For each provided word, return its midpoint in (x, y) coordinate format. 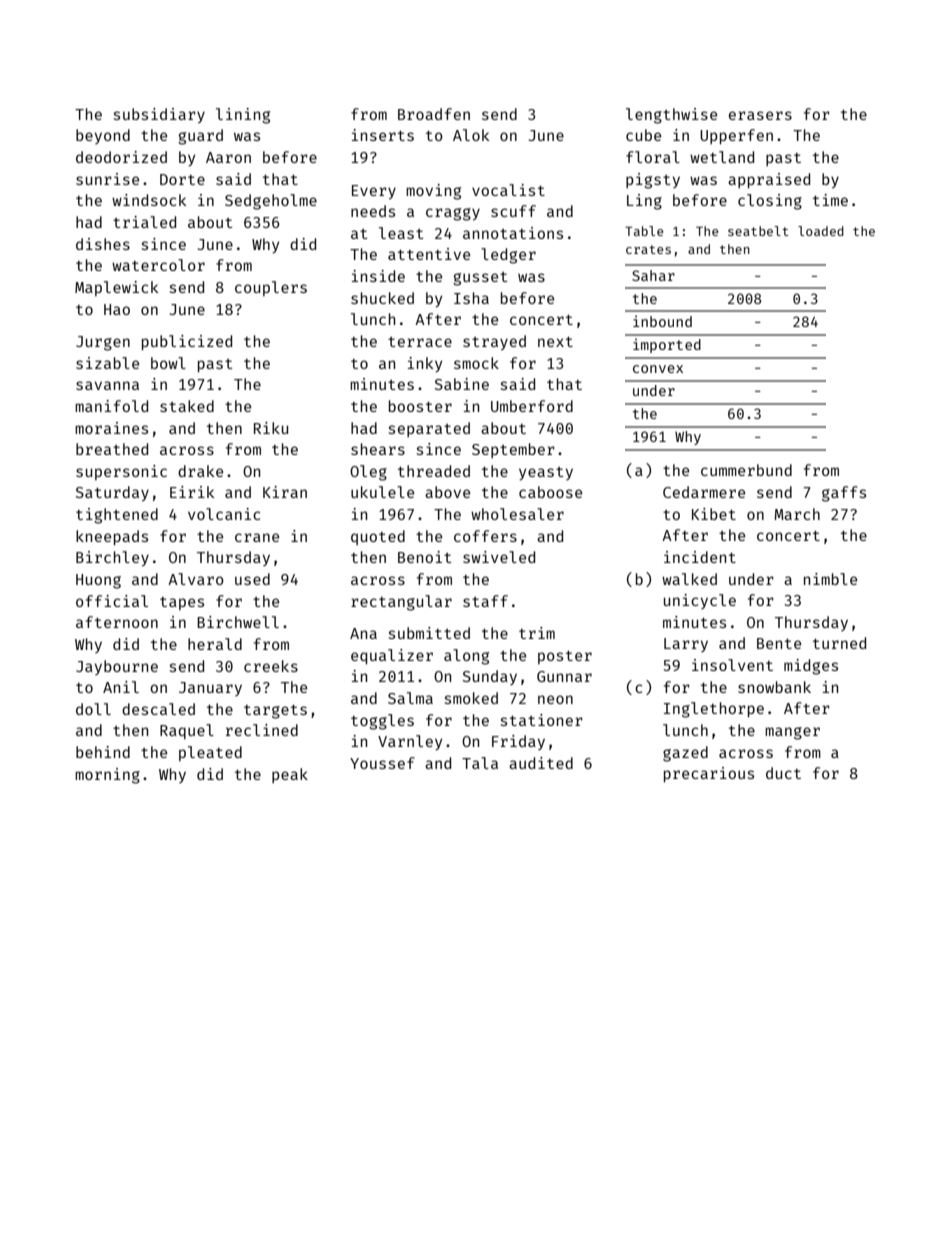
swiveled (499, 557)
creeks (271, 666)
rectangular (401, 603)
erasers (760, 115)
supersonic (121, 472)
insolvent (732, 665)
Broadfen (434, 114)
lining (243, 116)
